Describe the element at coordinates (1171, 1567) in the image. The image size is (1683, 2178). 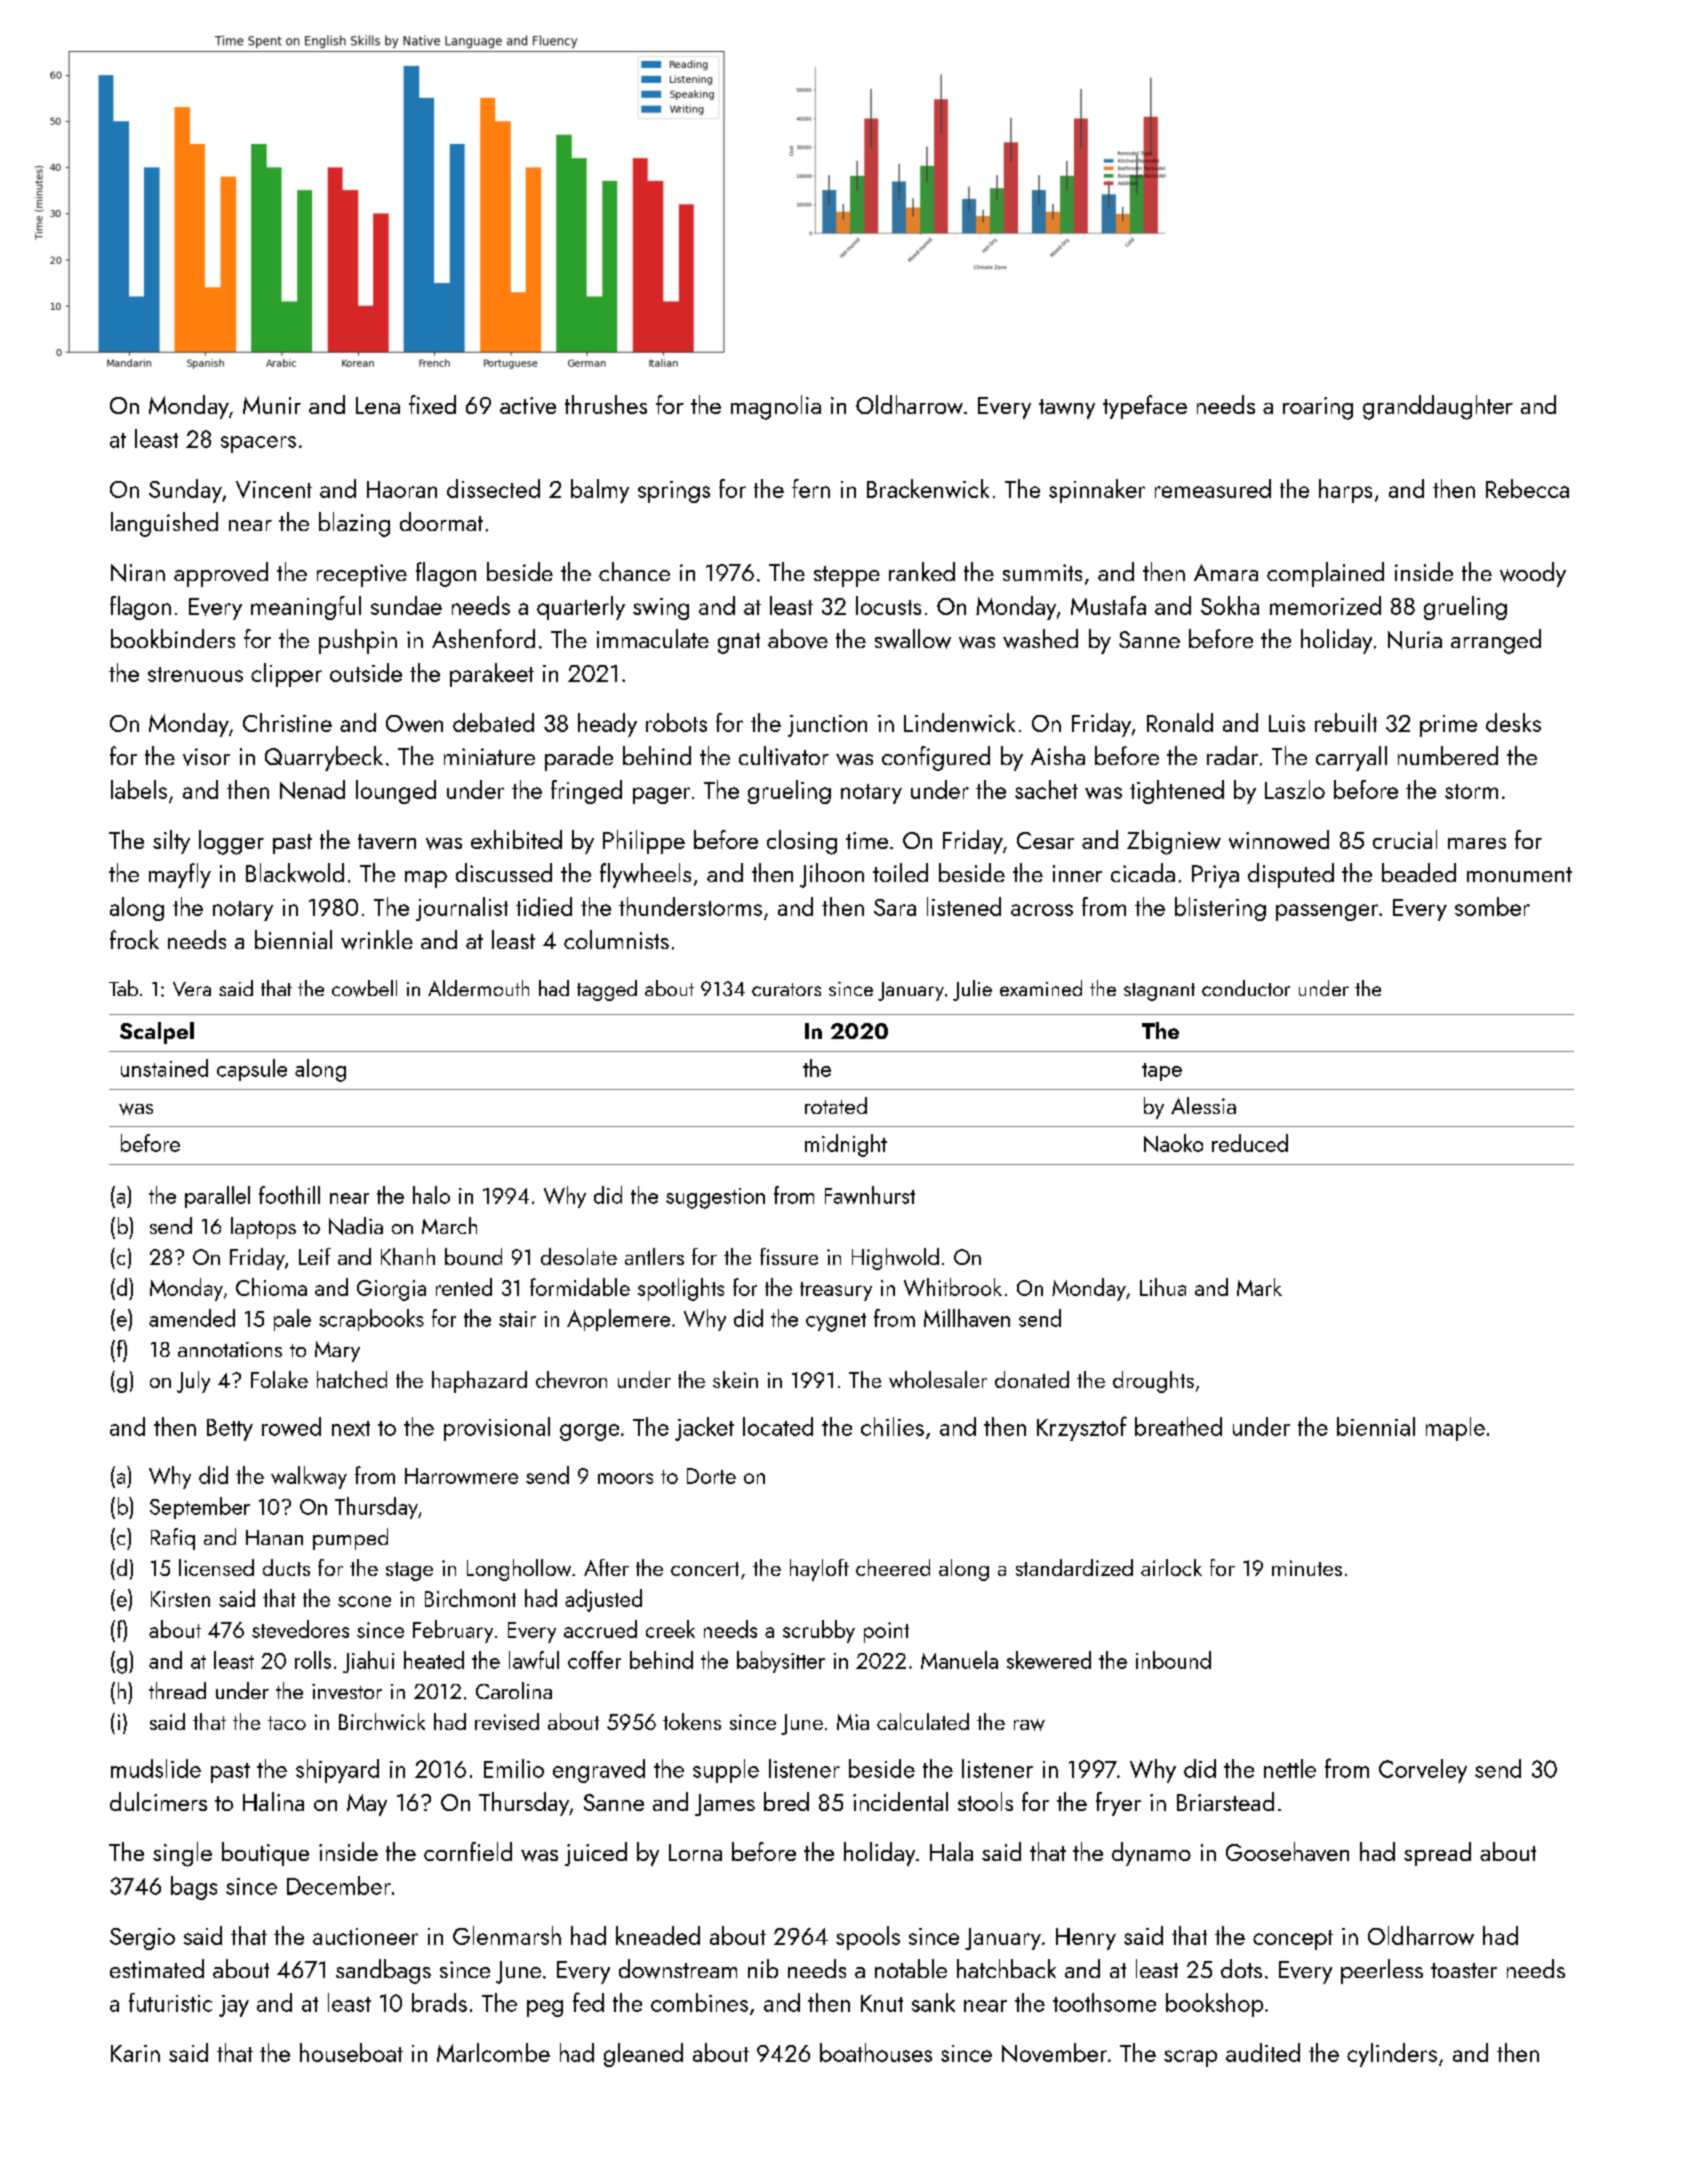
I see `airlock` at that location.
